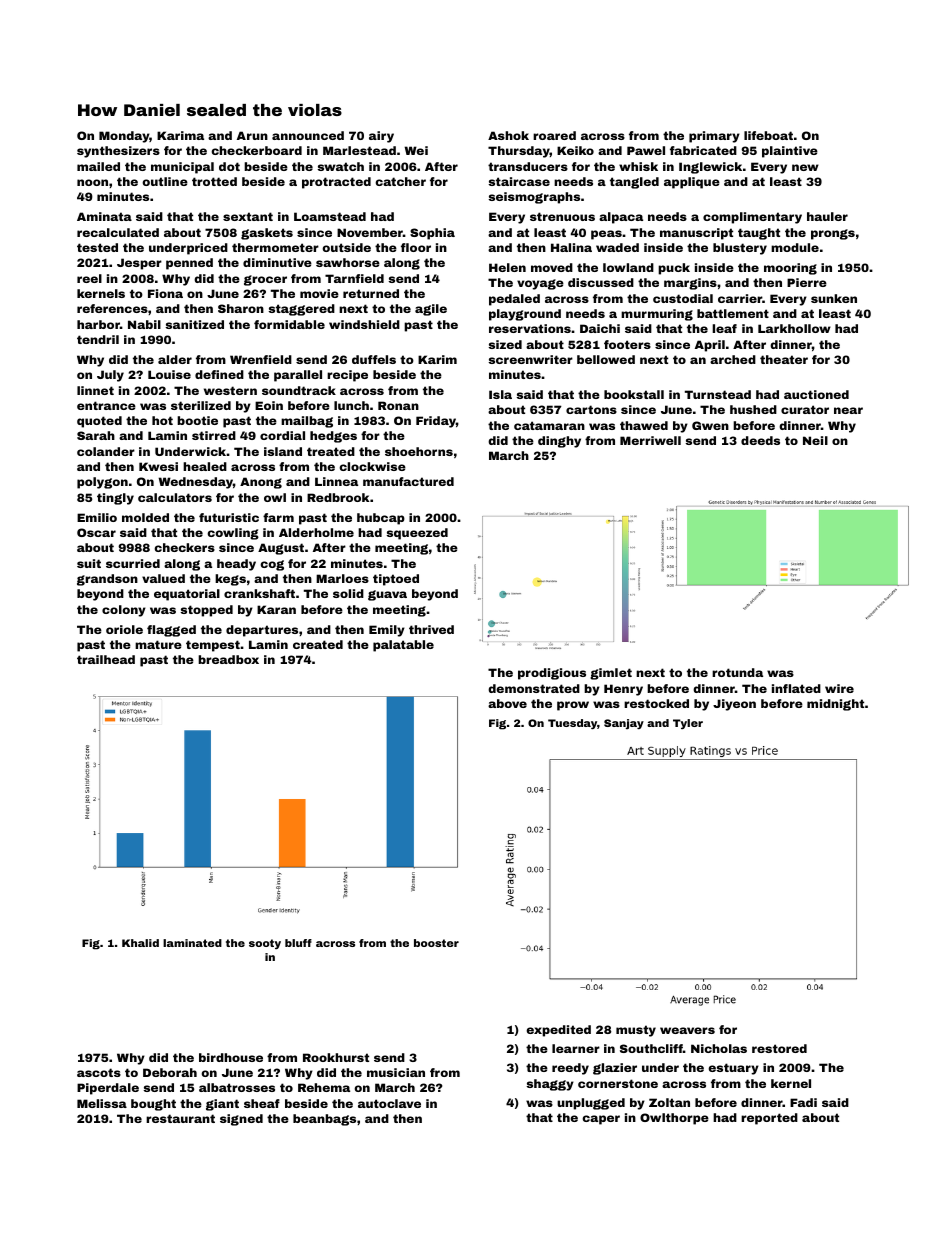  What do you see at coordinates (252, 135) in the screenshot?
I see `Arun` at bounding box center [252, 135].
